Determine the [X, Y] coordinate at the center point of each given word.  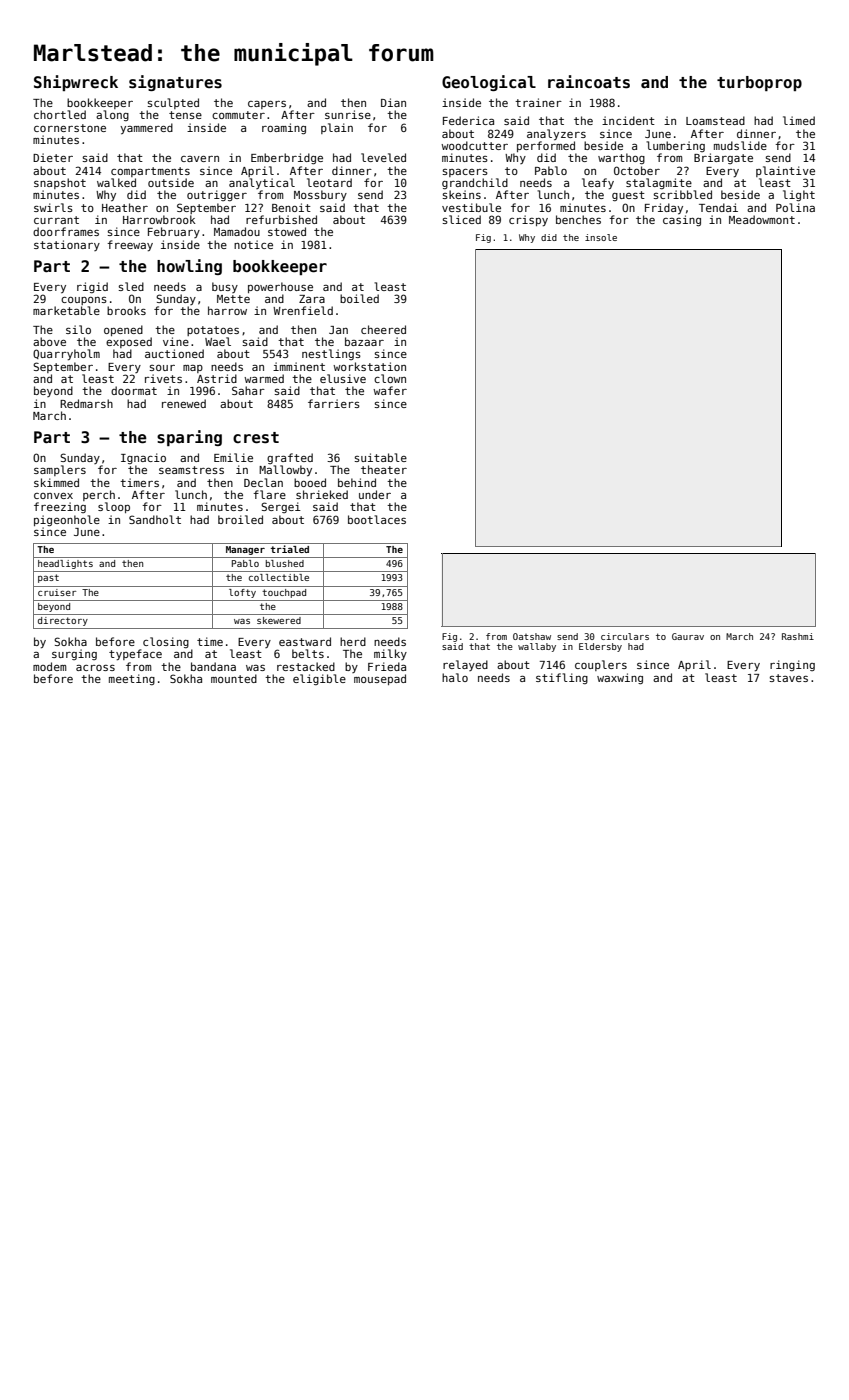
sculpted [173, 103]
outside [171, 182]
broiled [240, 519]
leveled [383, 157]
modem [50, 666]
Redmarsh [86, 403]
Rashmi [798, 636]
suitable [381, 457]
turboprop [759, 83]
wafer [390, 390]
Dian [393, 102]
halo [455, 677]
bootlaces [377, 519]
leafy [598, 183]
